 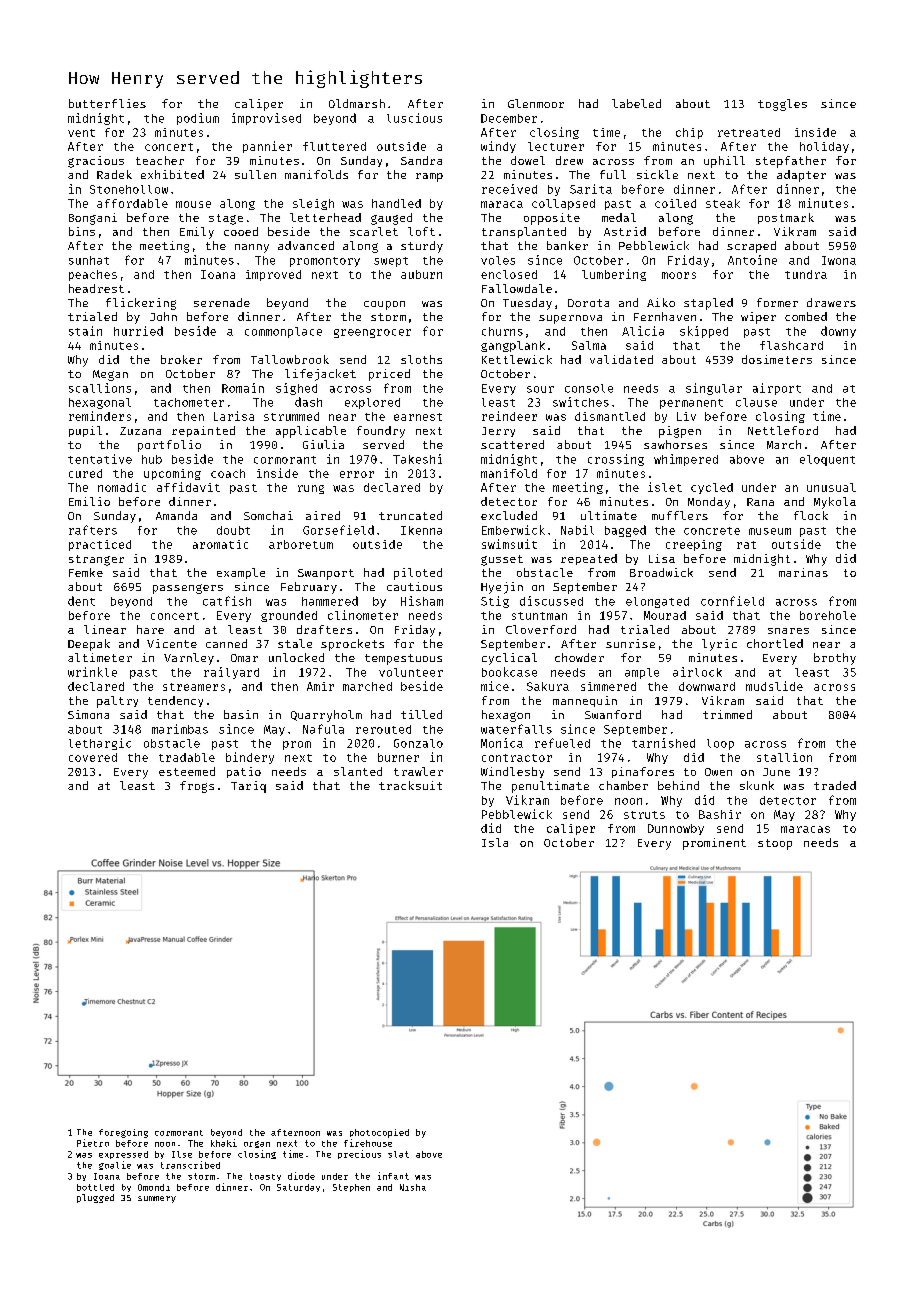 What do you see at coordinates (679, 275) in the document?
I see `moors` at bounding box center [679, 275].
